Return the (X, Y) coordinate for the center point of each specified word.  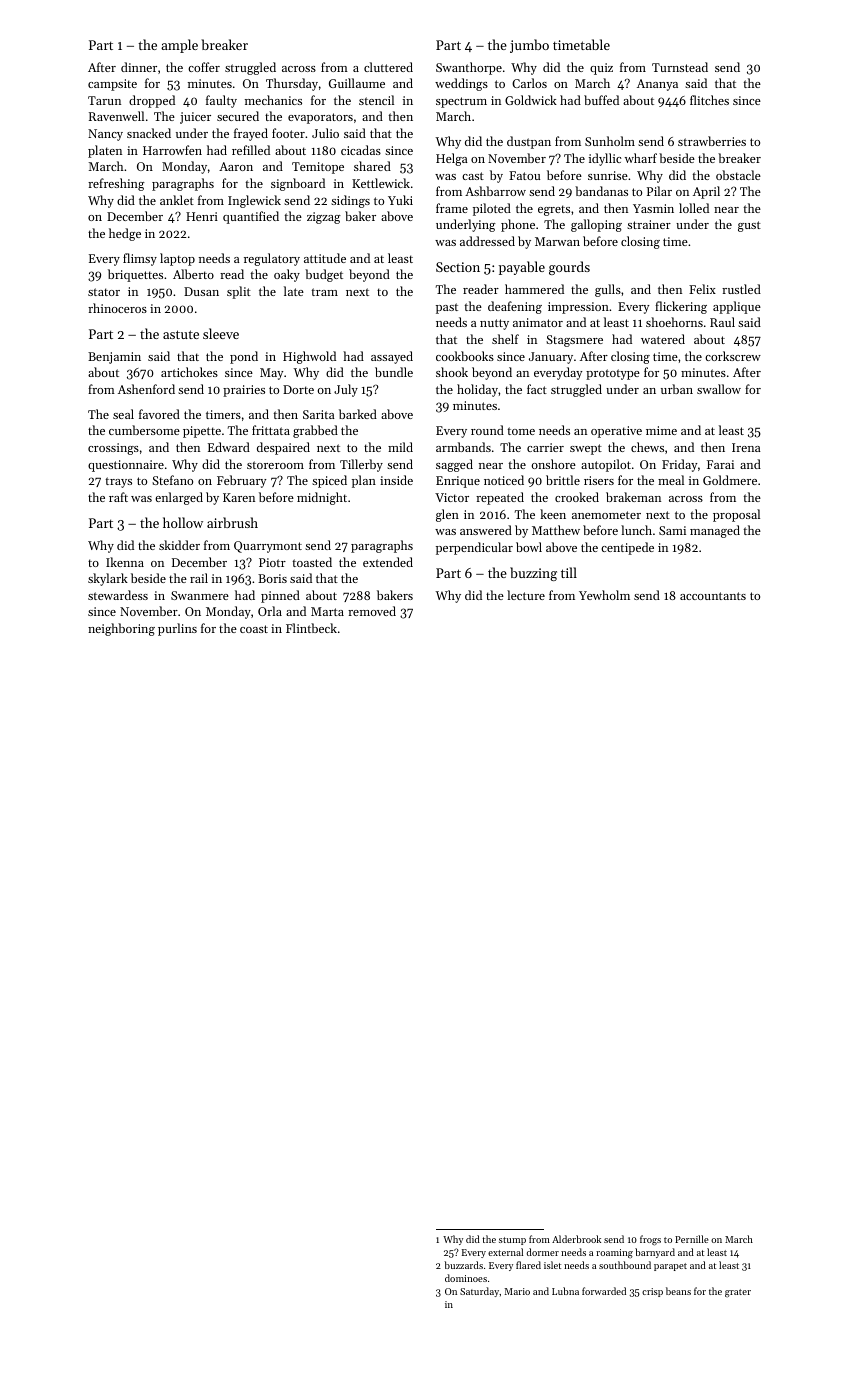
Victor (452, 497)
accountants (713, 596)
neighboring (121, 629)
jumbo (529, 46)
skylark (108, 579)
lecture (526, 595)
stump (512, 1241)
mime (661, 430)
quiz (601, 69)
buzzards (463, 1265)
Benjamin (114, 358)
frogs (650, 1240)
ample (179, 46)
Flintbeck (311, 628)
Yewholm (604, 595)
